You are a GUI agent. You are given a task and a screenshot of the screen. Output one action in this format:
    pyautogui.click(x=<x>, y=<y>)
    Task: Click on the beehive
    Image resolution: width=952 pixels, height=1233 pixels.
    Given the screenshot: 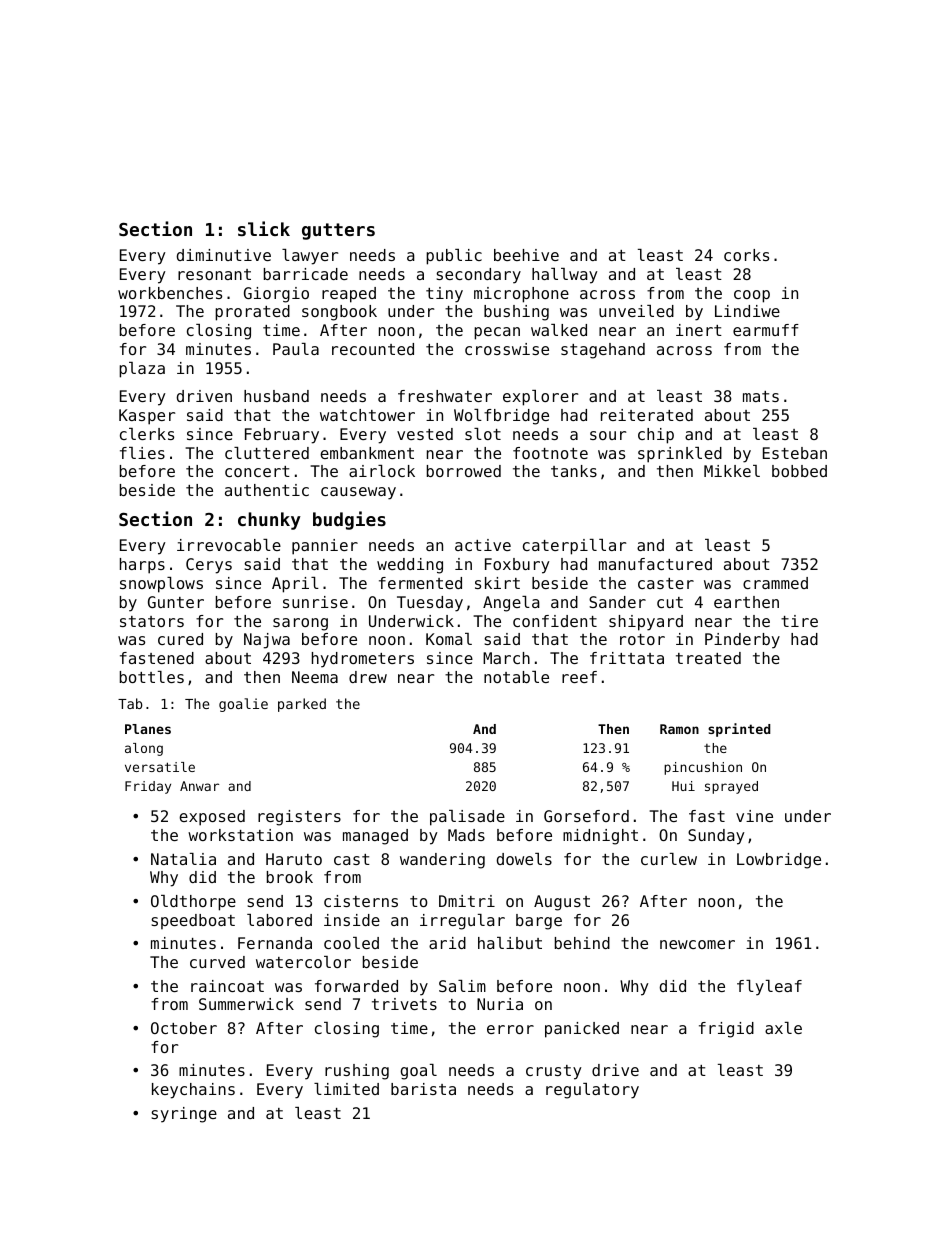 What is the action you would take?
    pyautogui.click(x=526, y=255)
